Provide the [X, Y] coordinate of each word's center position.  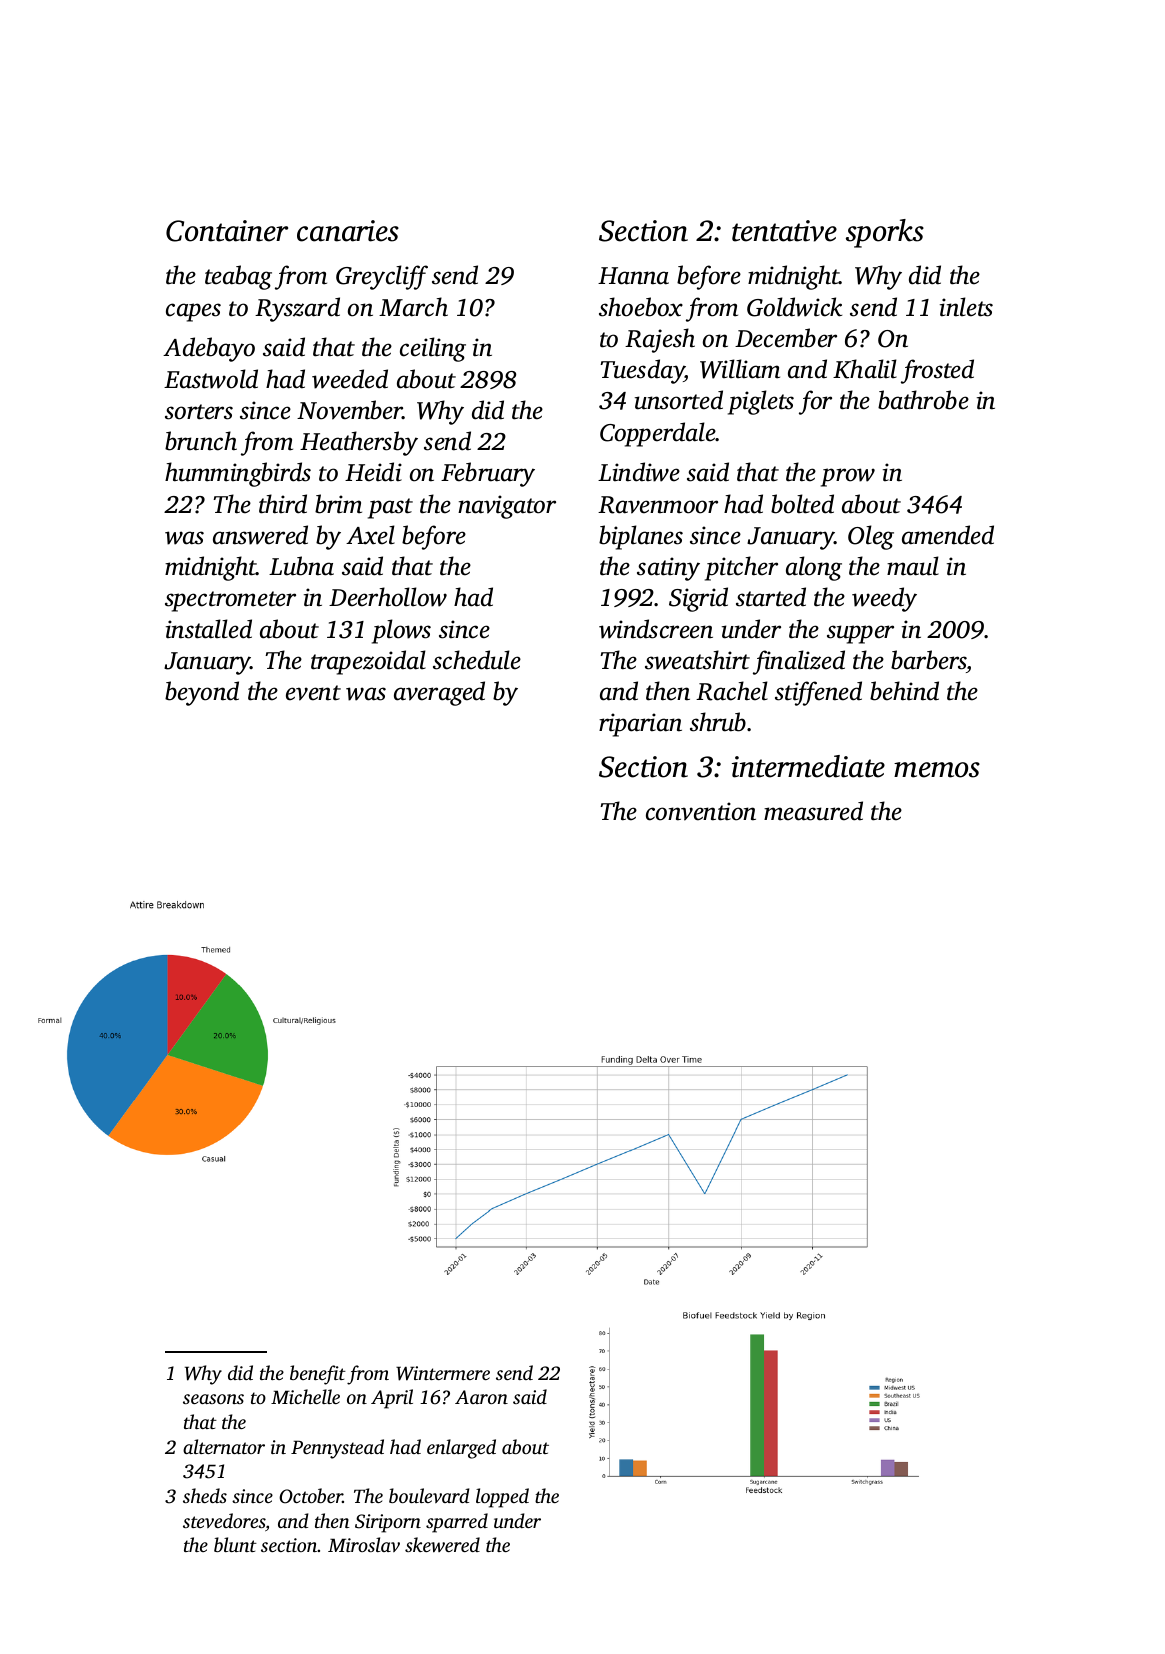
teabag [238, 277]
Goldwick [794, 307]
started [771, 597]
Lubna [301, 566]
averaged [439, 693]
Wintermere [443, 1373]
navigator [507, 507]
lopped [502, 1498]
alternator [224, 1446]
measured [813, 811]
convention [701, 811]
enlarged [461, 1449]
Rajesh [660, 340]
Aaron [481, 1397]
